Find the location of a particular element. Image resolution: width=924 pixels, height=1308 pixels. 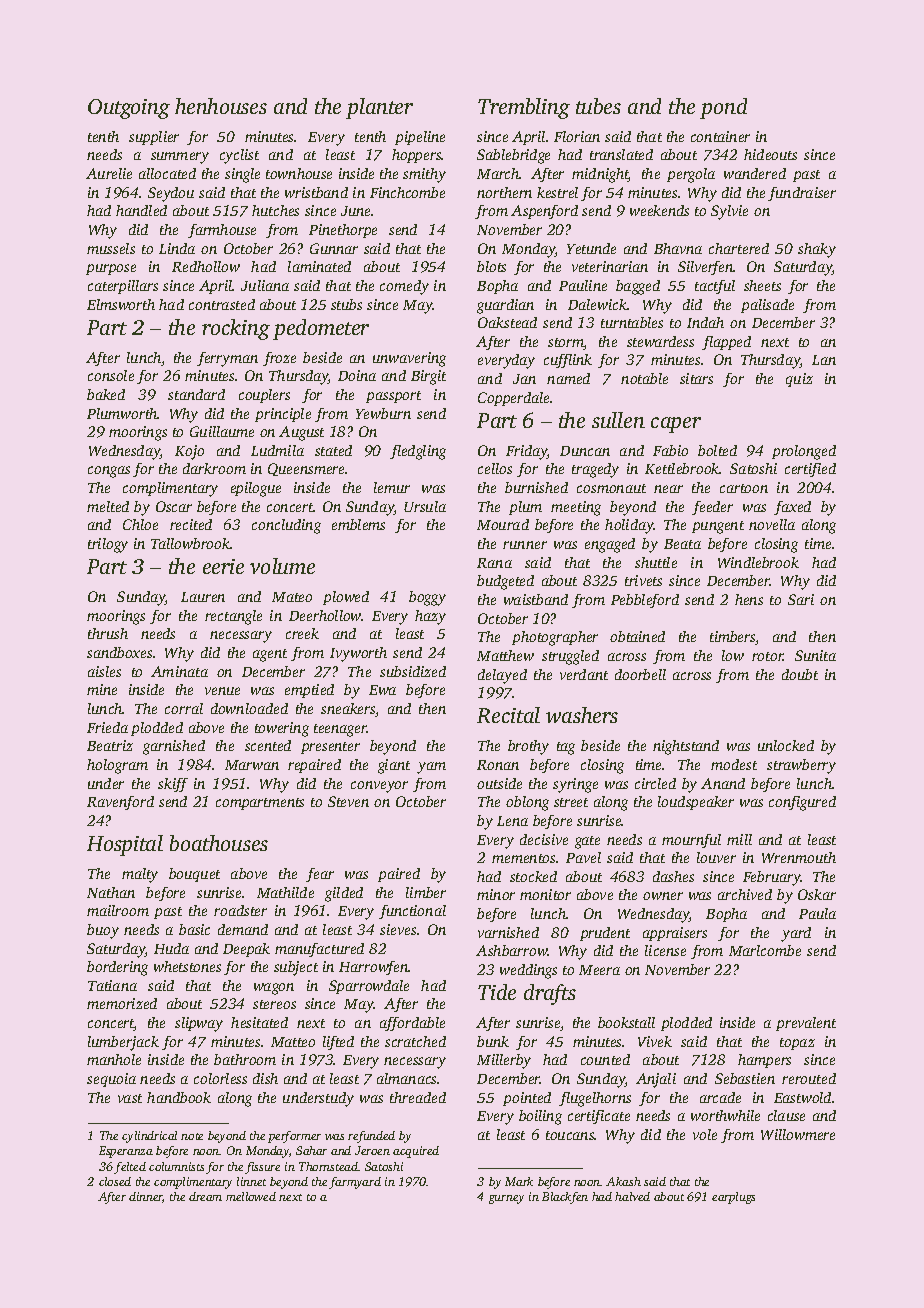

Frieda is located at coordinates (107, 727).
